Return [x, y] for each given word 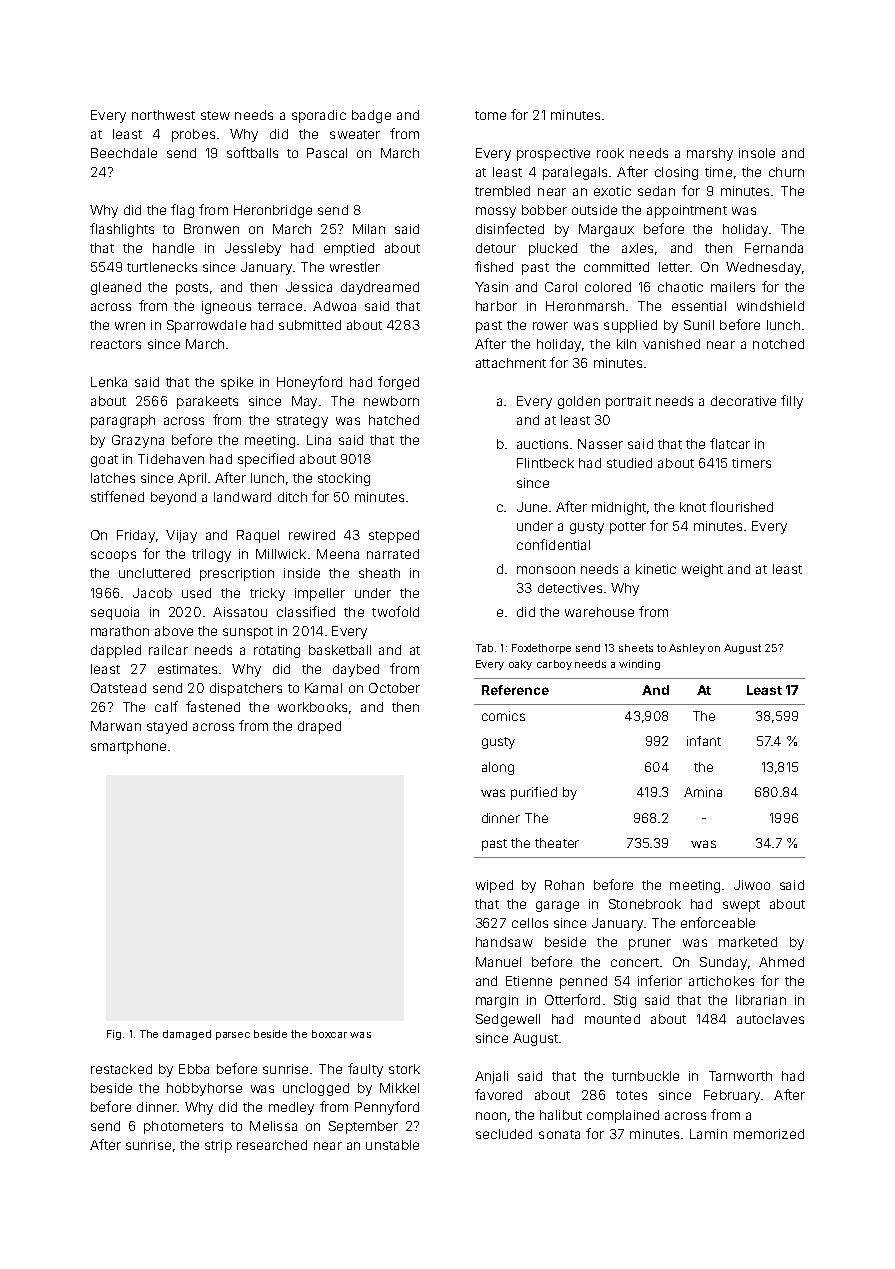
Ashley [687, 649]
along [498, 768]
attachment [511, 363]
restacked [121, 1069]
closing [676, 173]
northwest [163, 115]
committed [616, 267]
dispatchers [246, 689]
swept [741, 906]
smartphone [128, 747]
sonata [559, 1134]
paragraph [123, 421]
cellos [530, 923]
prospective [553, 154]
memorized [769, 1134]
